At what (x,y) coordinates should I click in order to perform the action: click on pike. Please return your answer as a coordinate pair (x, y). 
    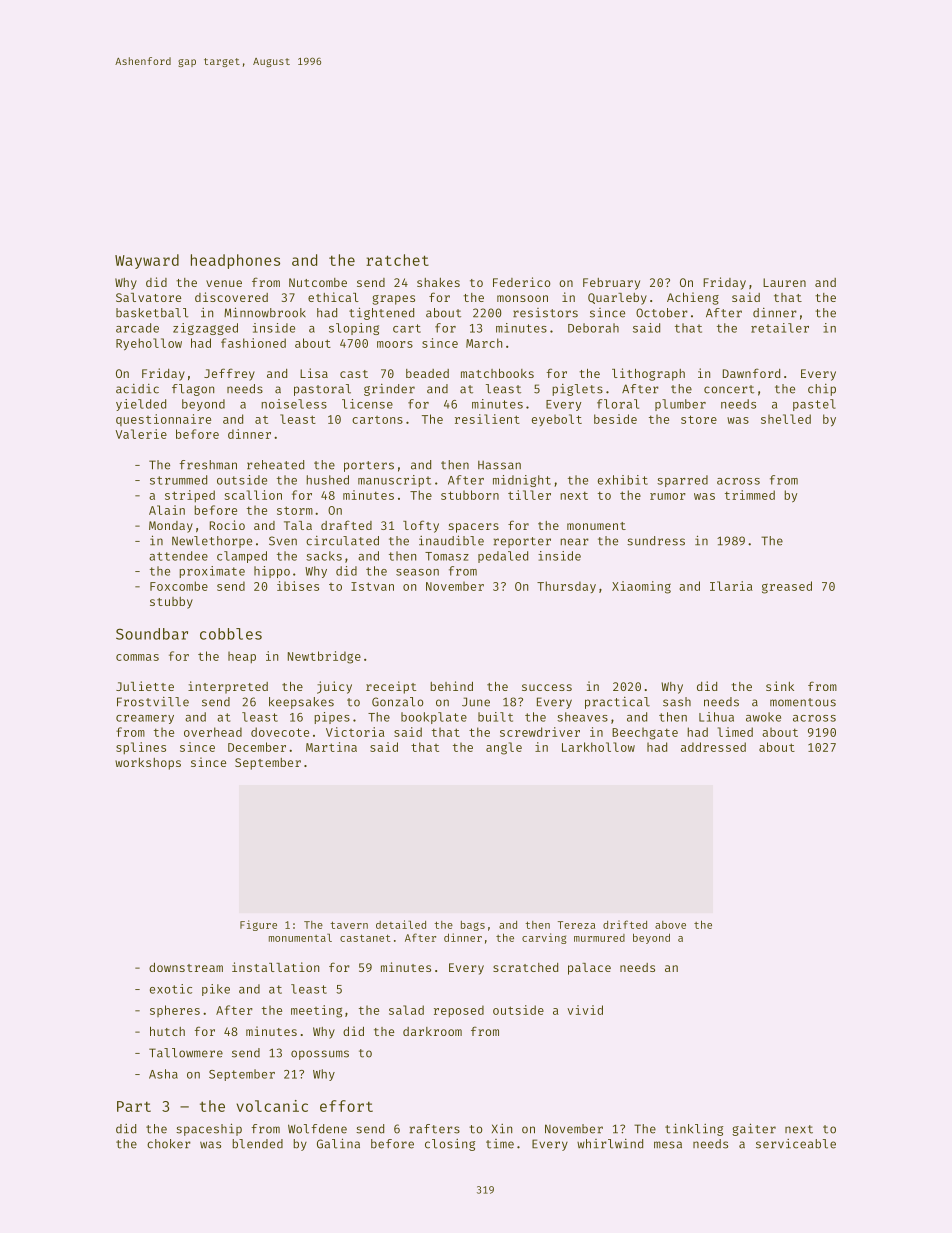
    Looking at the image, I should click on (216, 990).
